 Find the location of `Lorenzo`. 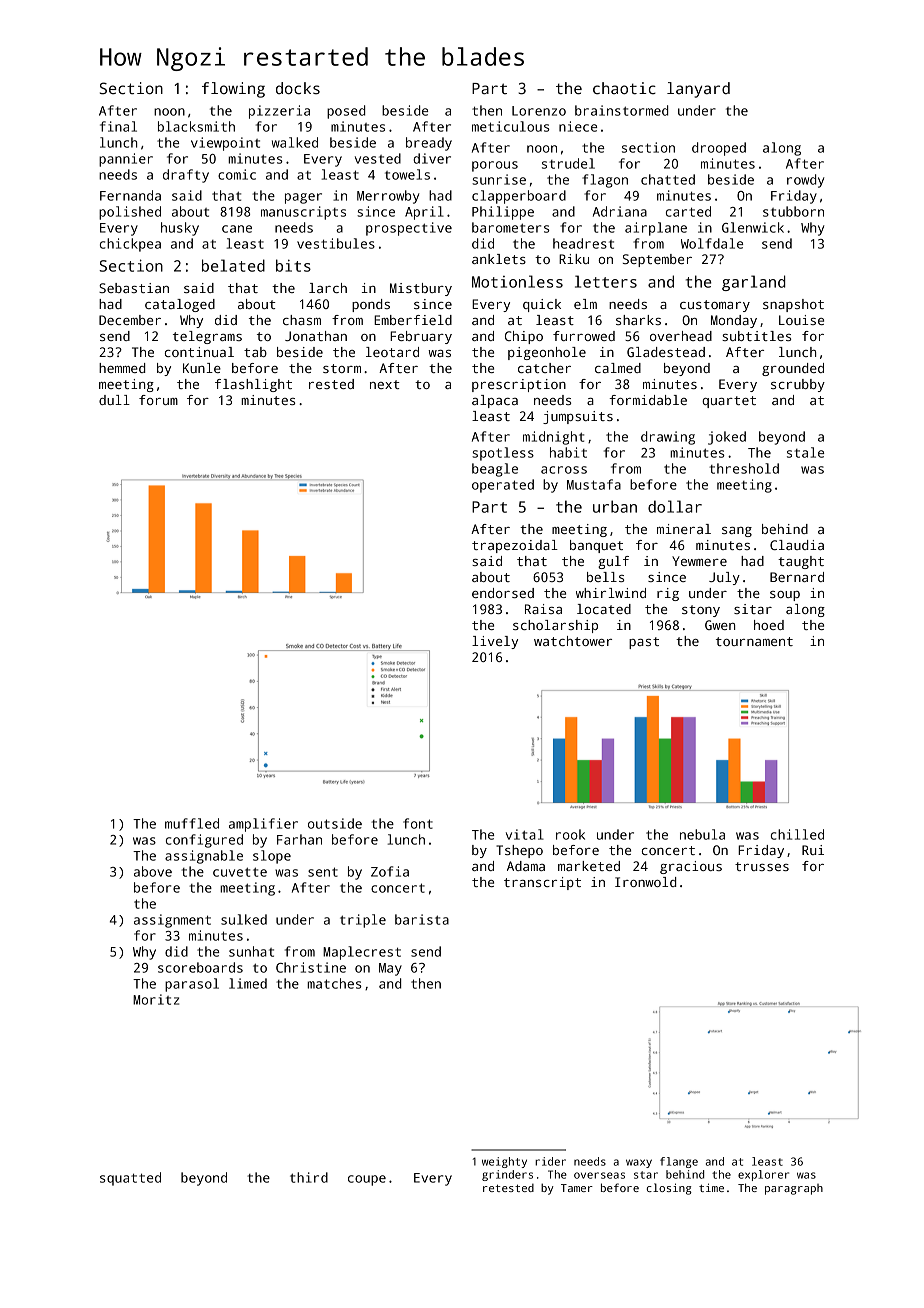

Lorenzo is located at coordinates (539, 111).
